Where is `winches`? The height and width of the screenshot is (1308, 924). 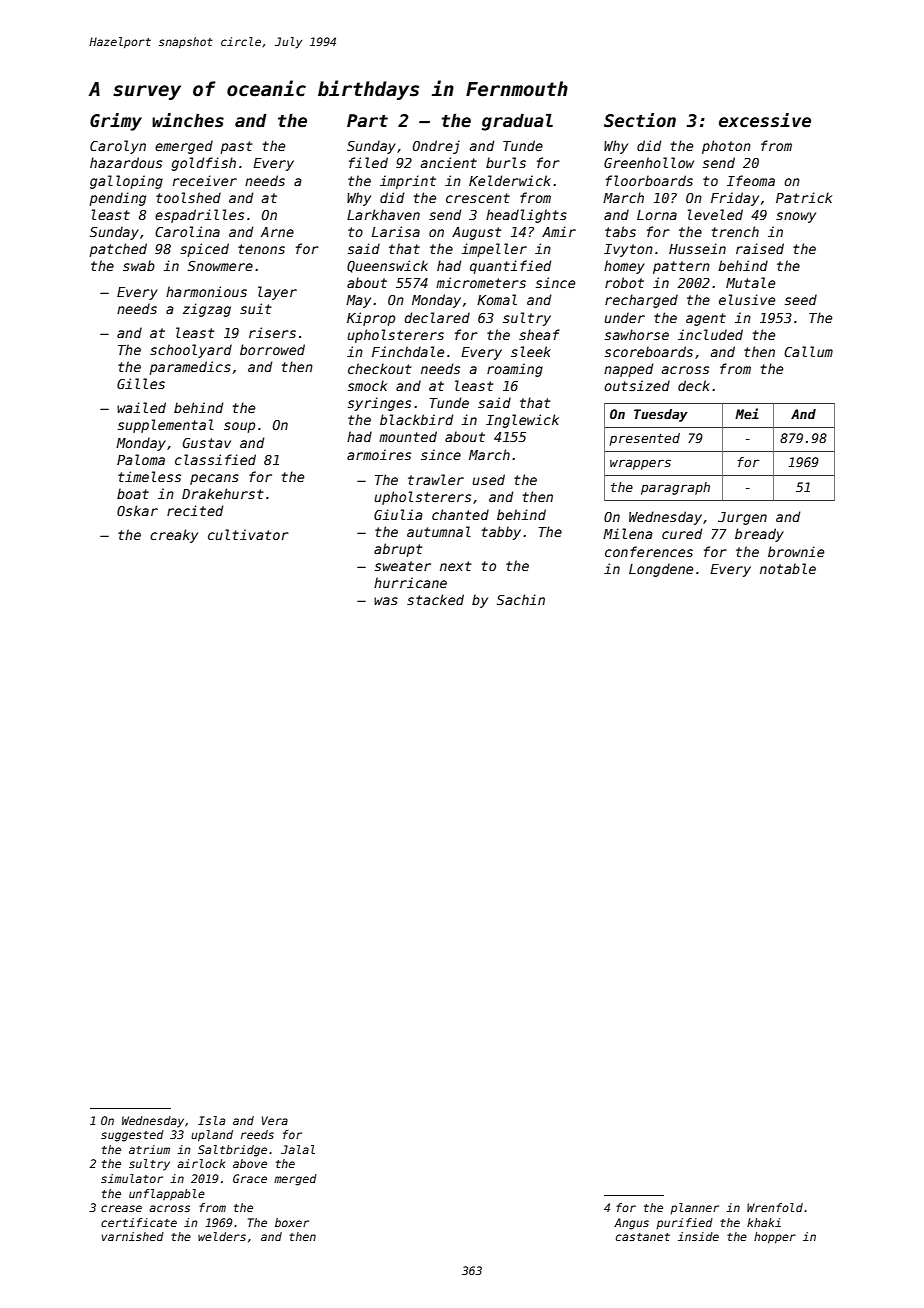
winches is located at coordinates (188, 120).
